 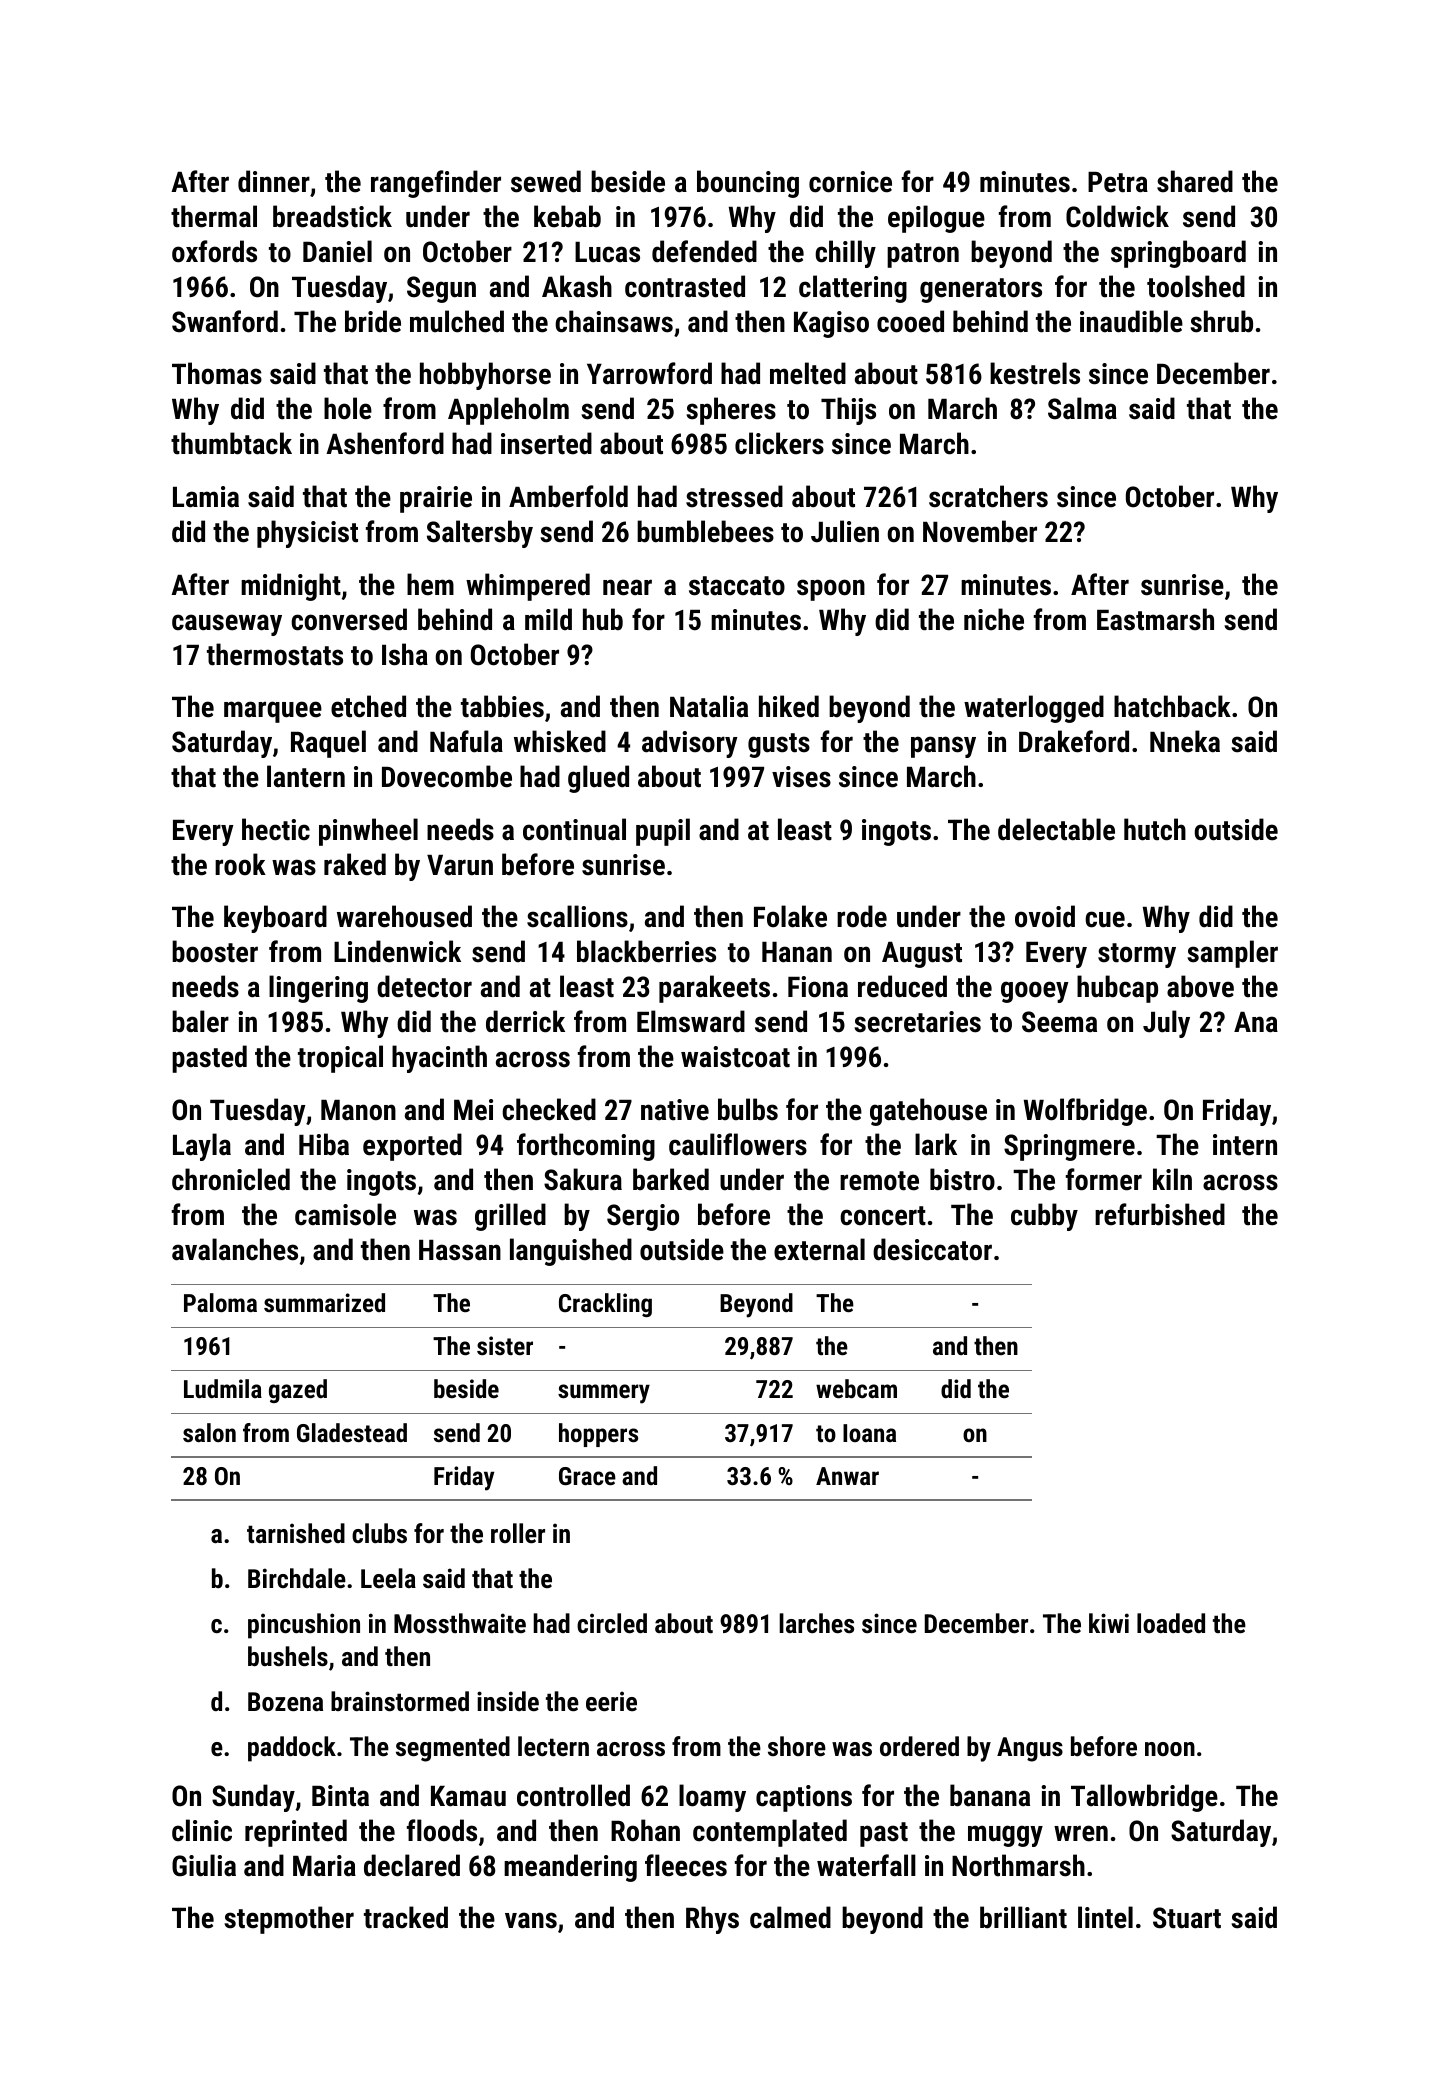 I want to click on larches, so click(x=816, y=1623).
